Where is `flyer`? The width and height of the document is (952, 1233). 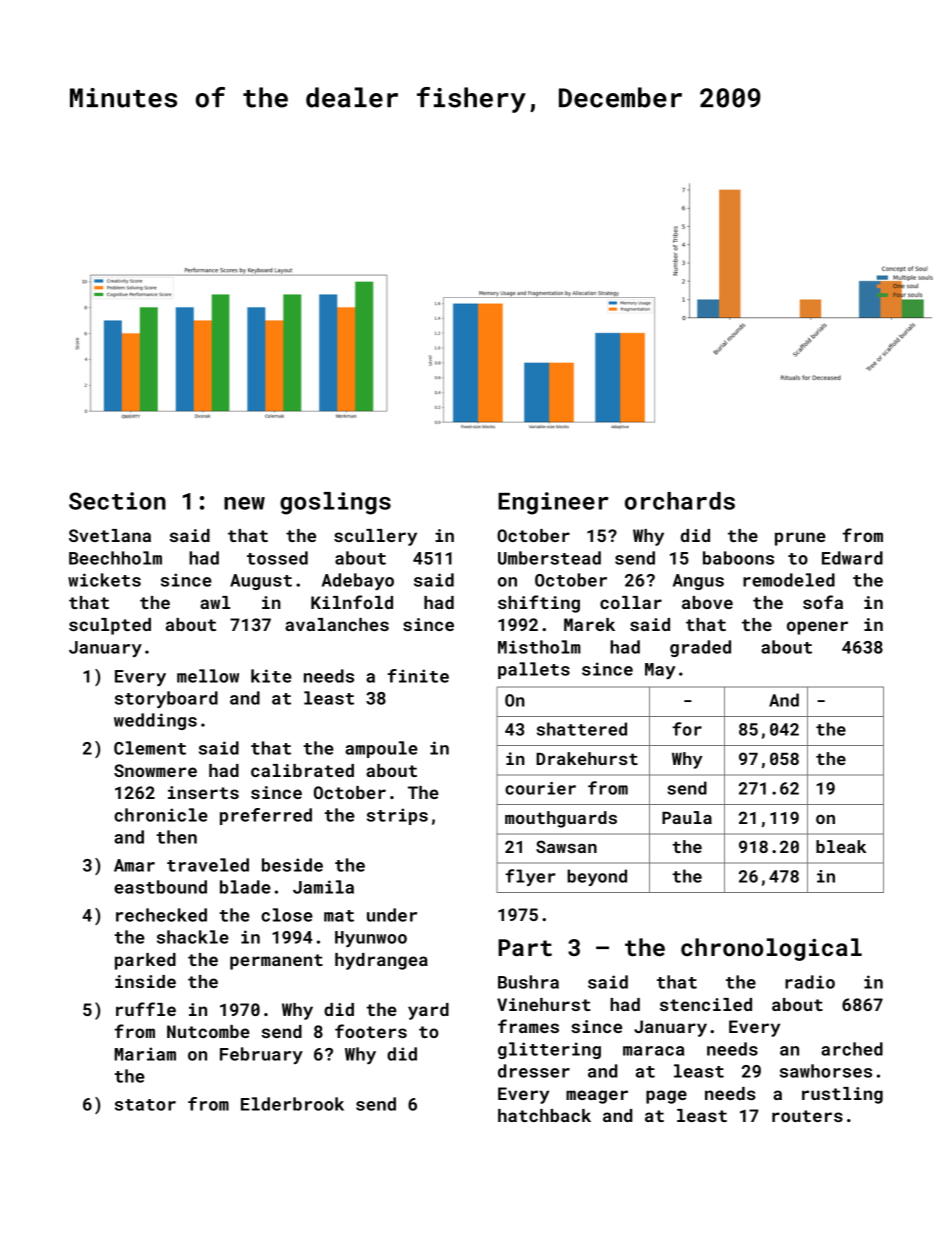
flyer is located at coordinates (530, 877).
